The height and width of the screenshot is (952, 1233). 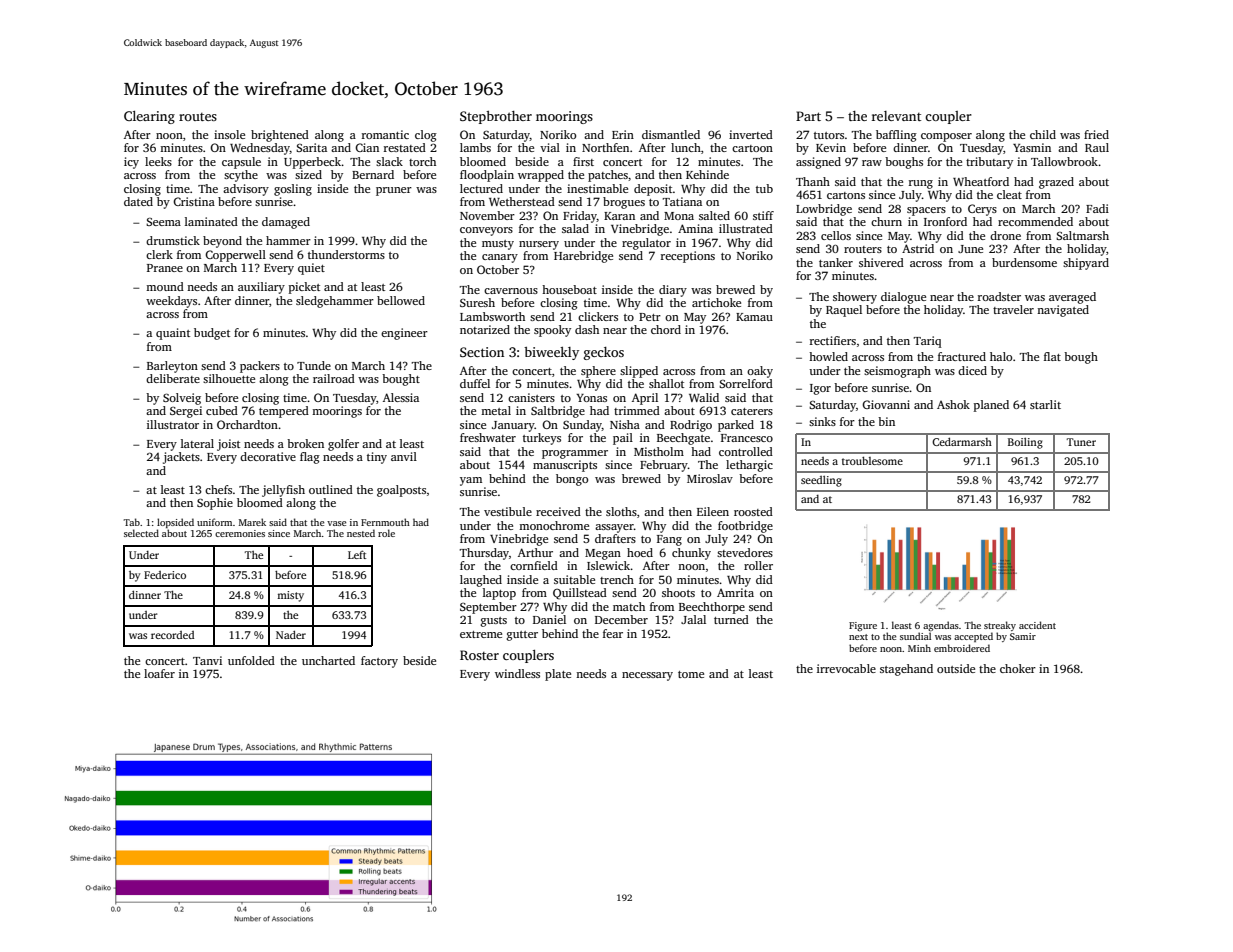 I want to click on fried, so click(x=1096, y=134).
